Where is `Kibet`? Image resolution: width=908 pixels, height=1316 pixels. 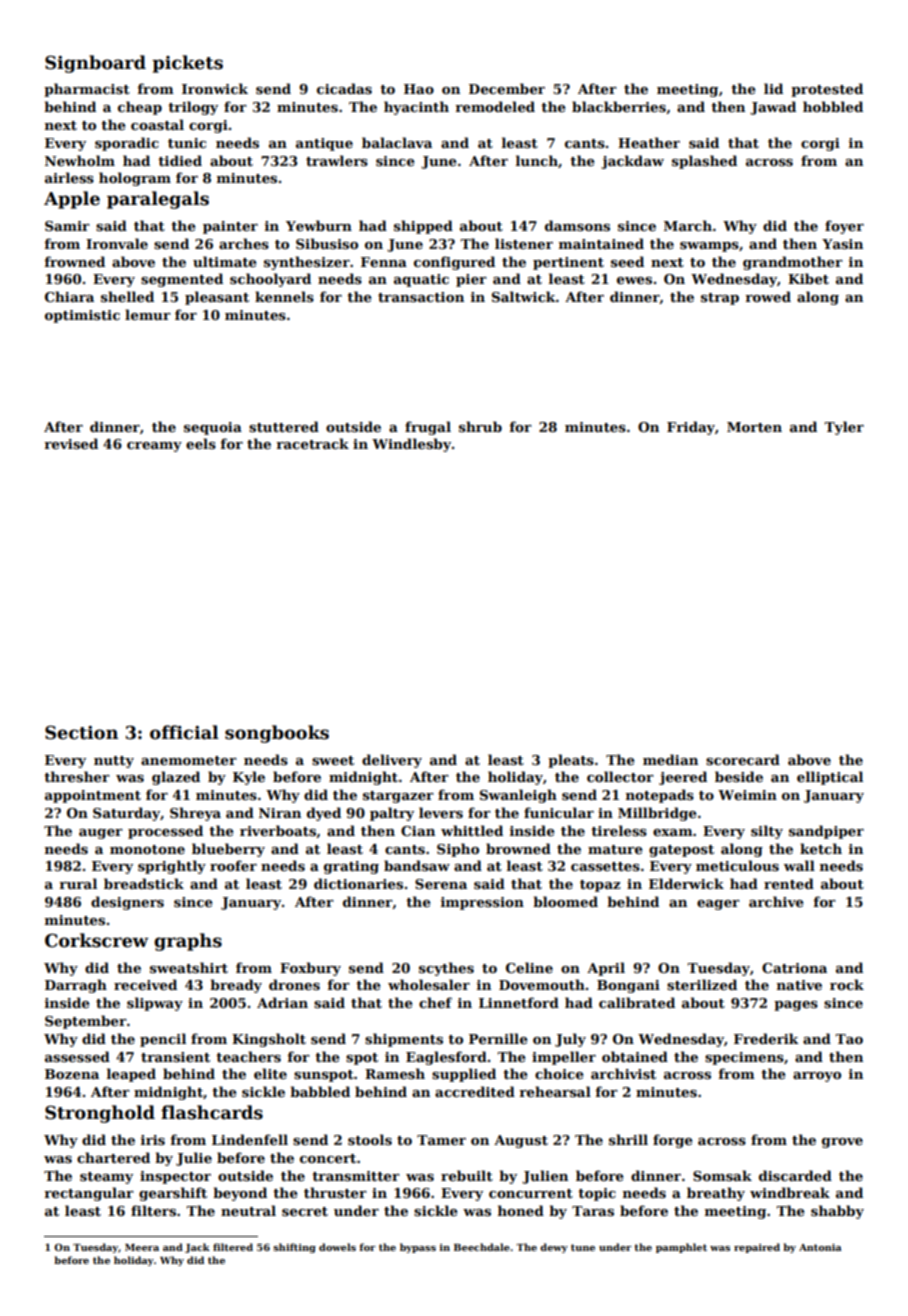 Kibet is located at coordinates (808, 278).
